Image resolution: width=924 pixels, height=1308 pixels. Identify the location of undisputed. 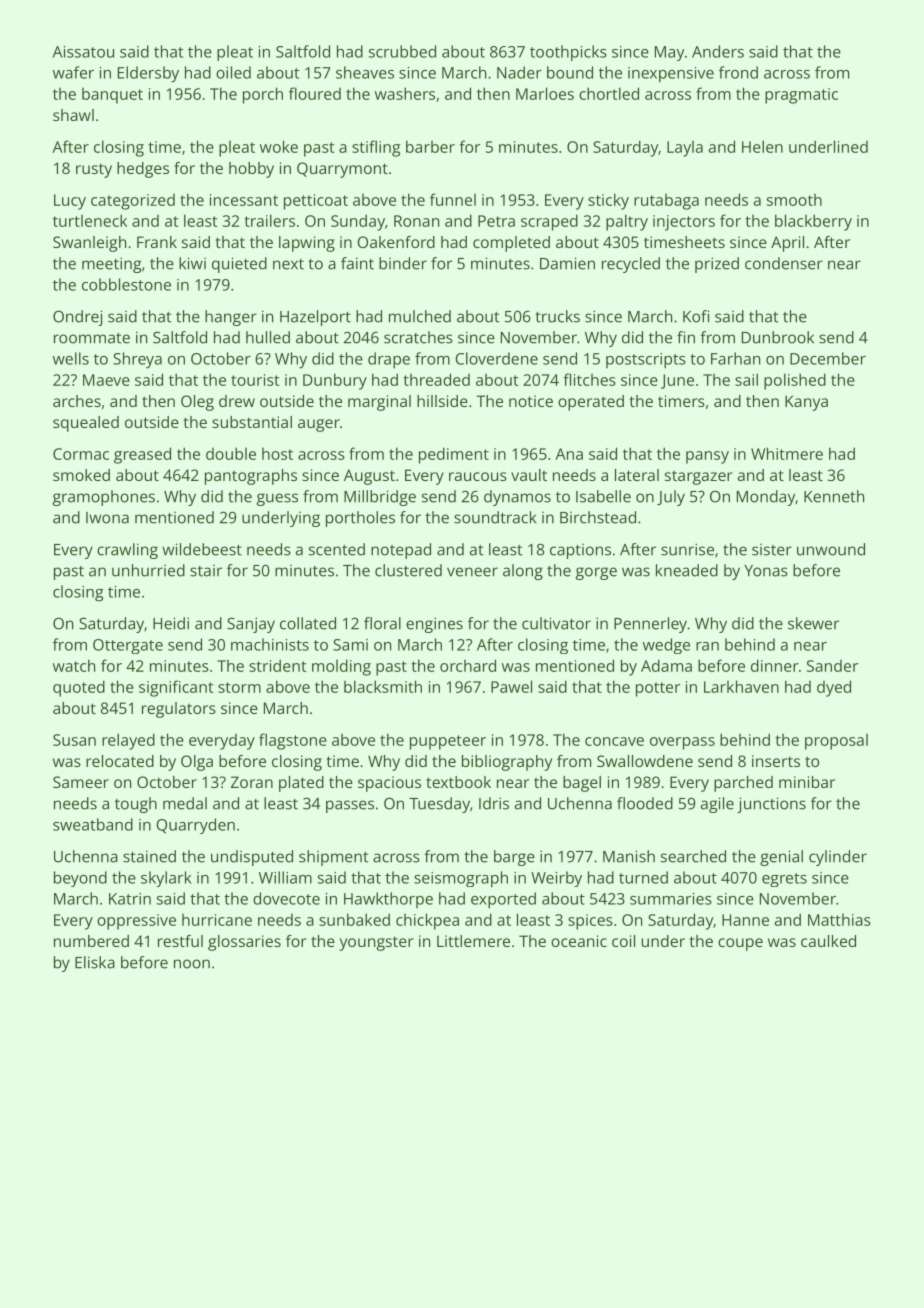
(252, 858).
